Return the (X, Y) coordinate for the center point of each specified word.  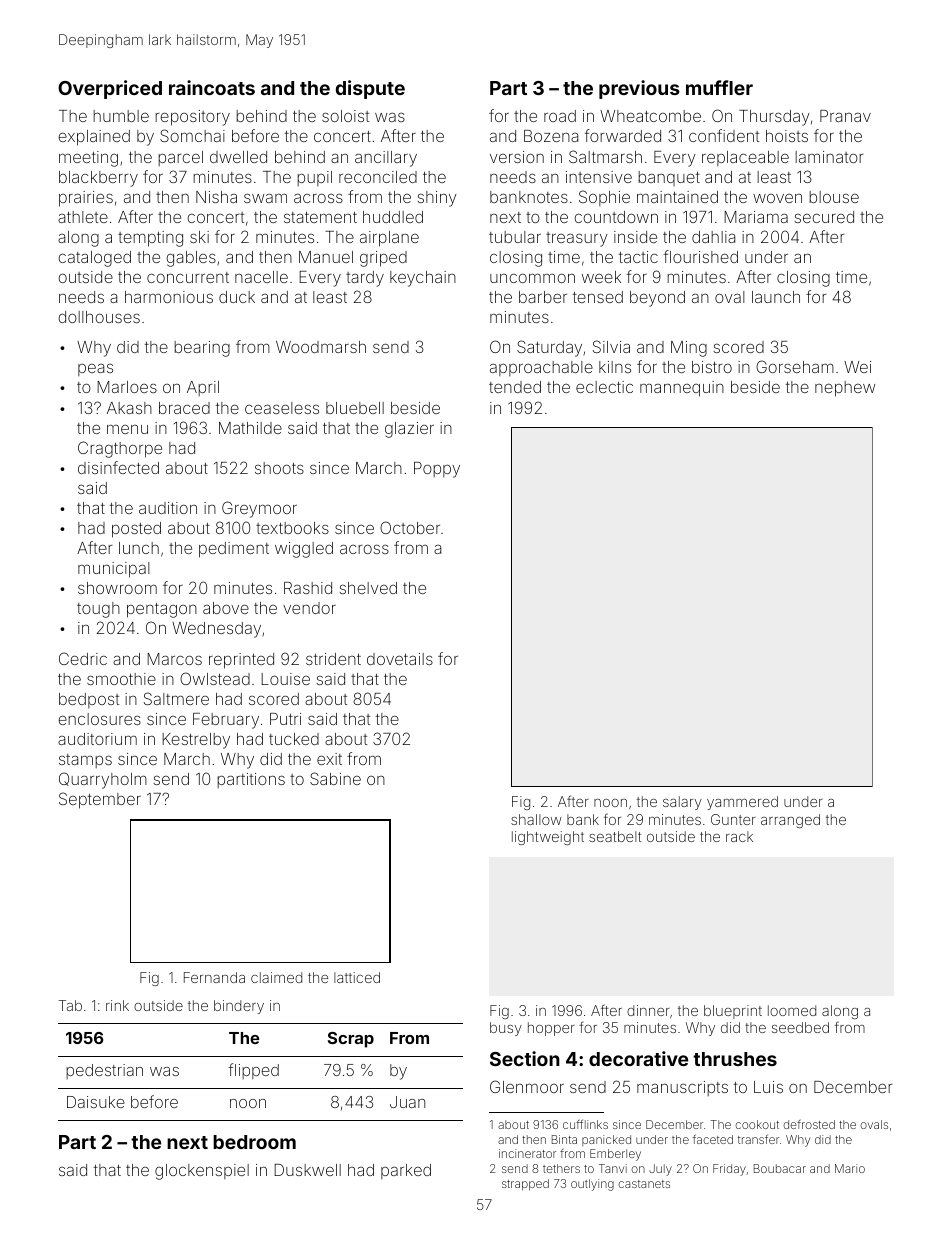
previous (639, 89)
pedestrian (104, 1071)
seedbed (800, 1027)
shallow (536, 819)
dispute (370, 89)
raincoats (212, 87)
